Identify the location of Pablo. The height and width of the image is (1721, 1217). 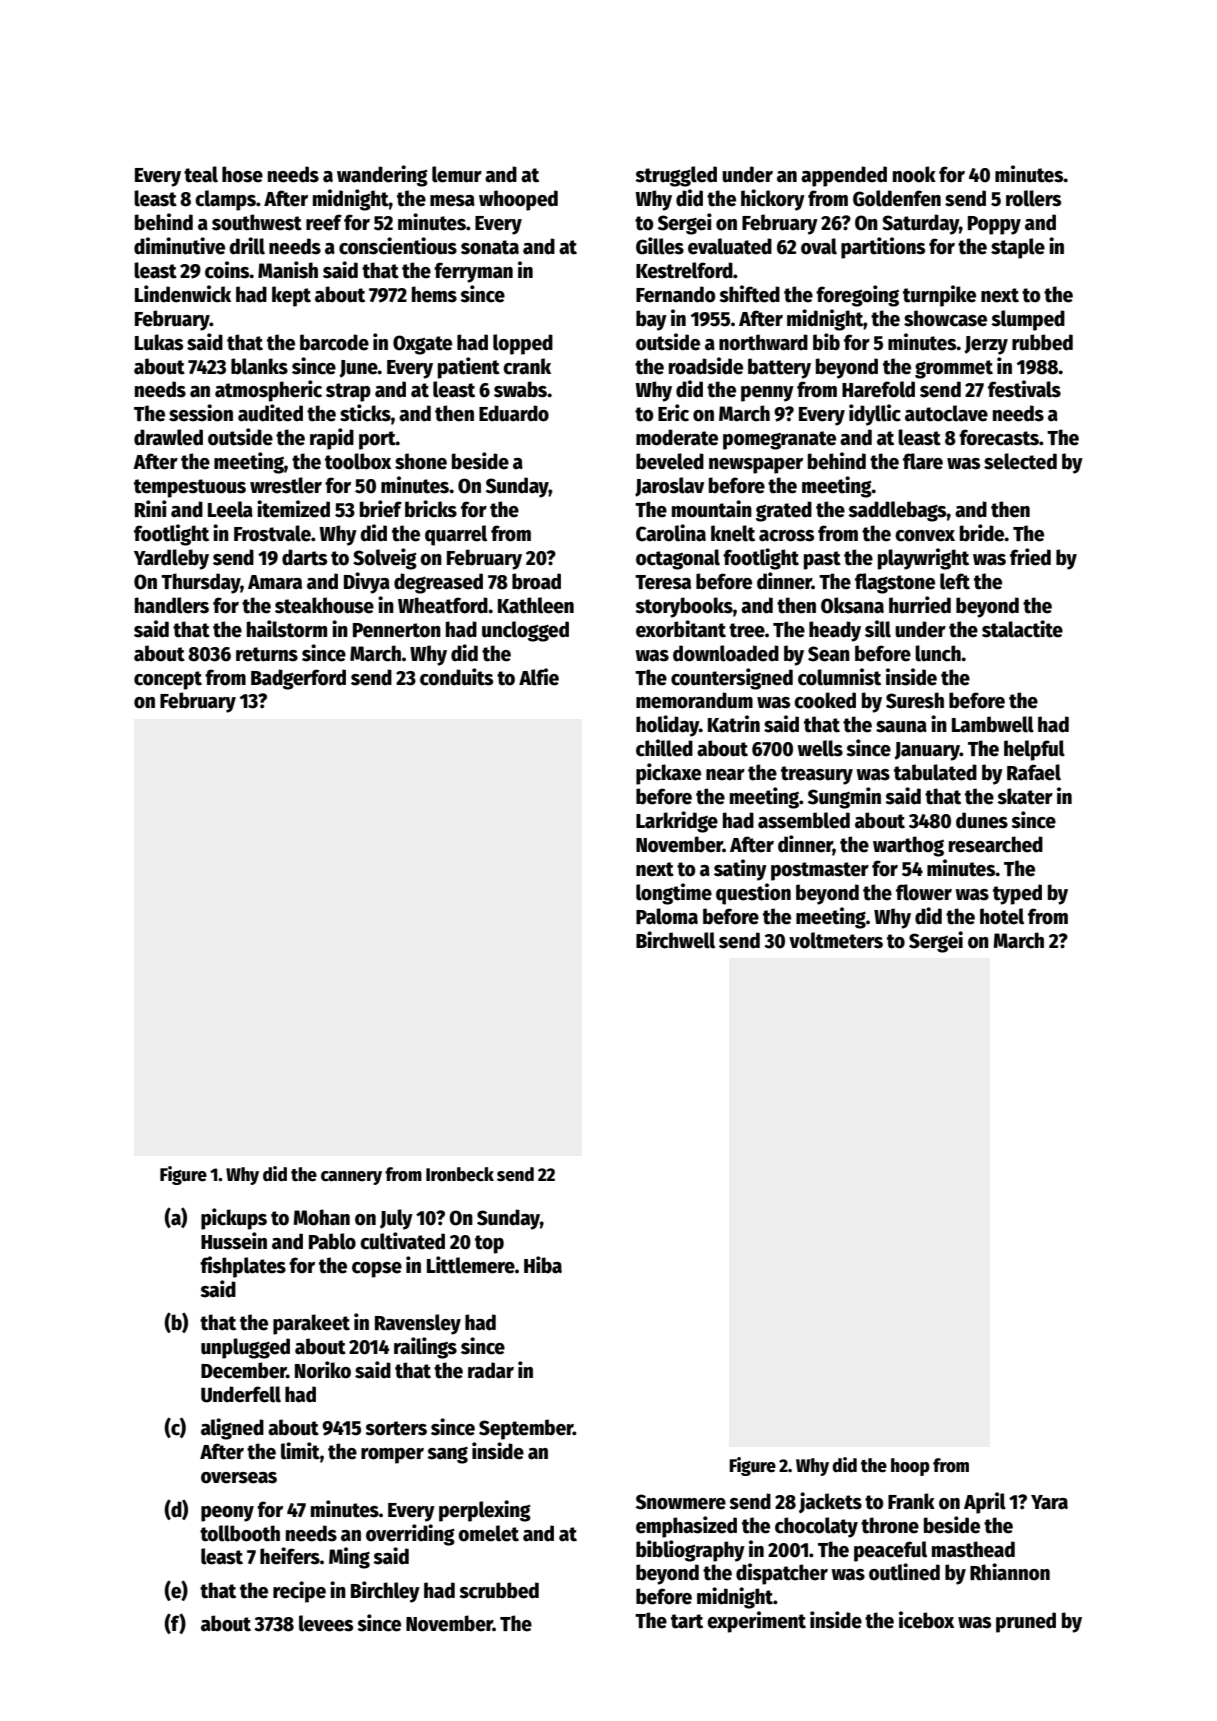
(332, 1241).
